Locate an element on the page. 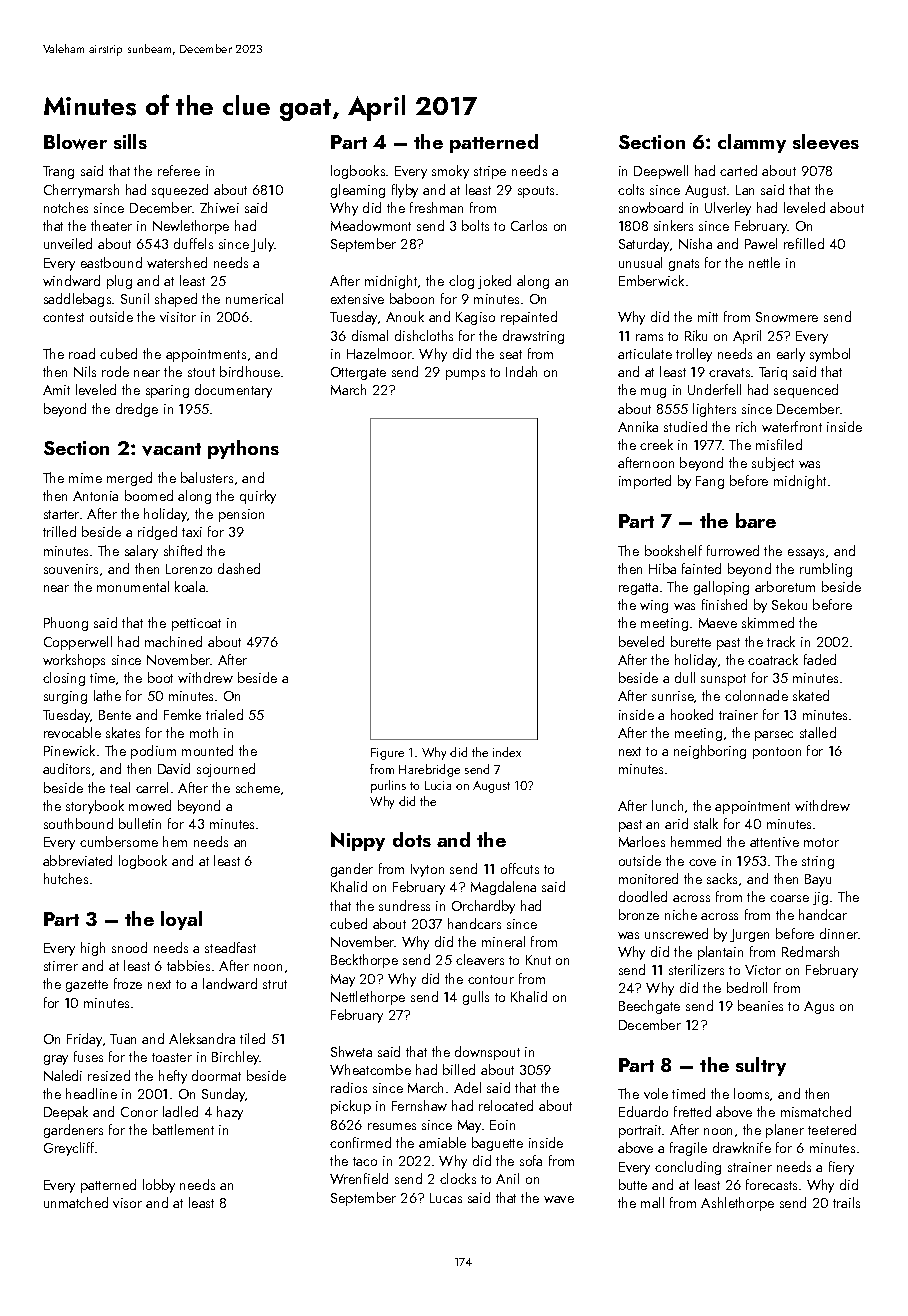 This document has width=908, height=1316. sleeves is located at coordinates (826, 142).
